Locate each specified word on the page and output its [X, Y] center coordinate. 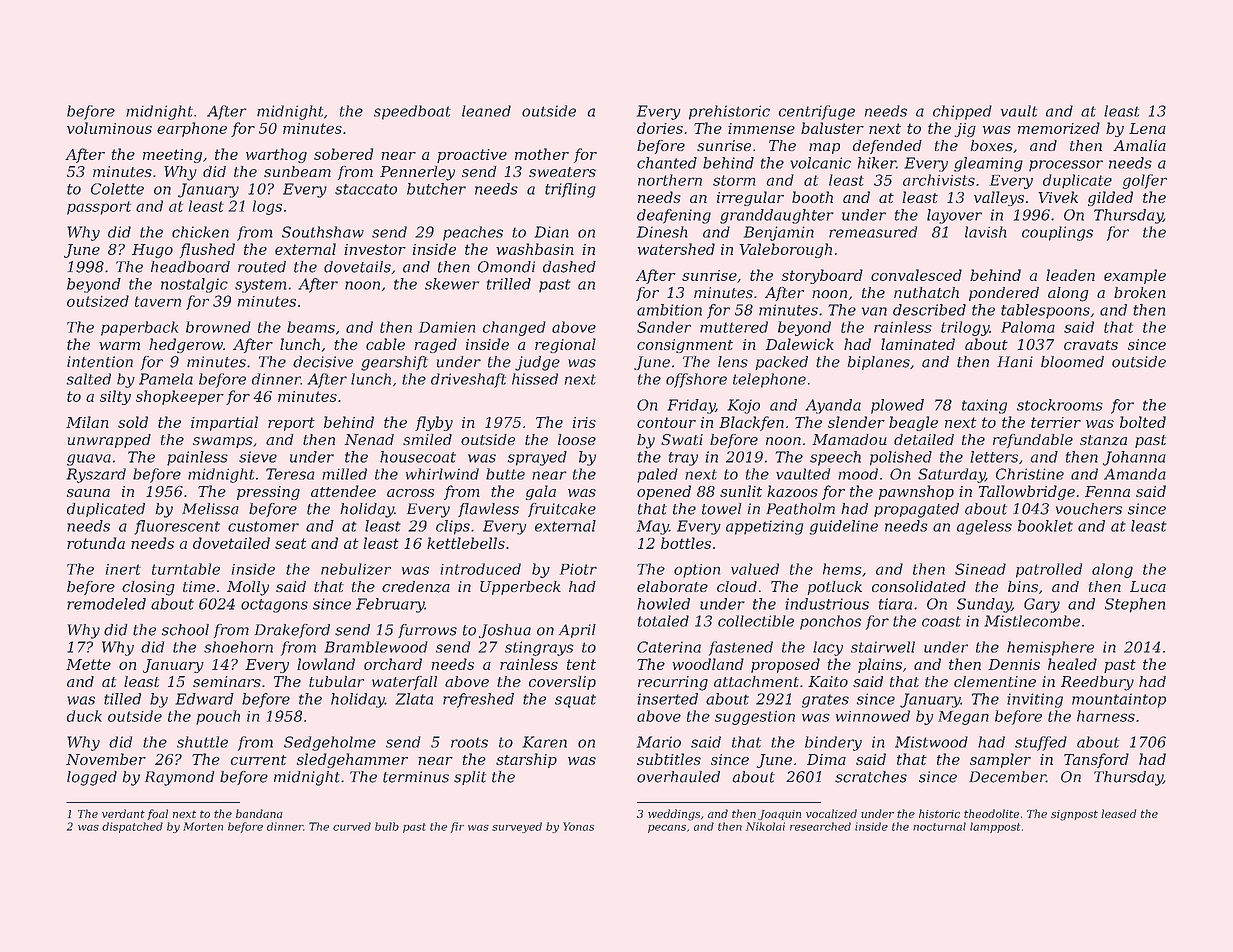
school [185, 630]
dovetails [357, 267]
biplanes [878, 363]
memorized [1059, 128]
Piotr [578, 569]
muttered [734, 327]
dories [660, 128]
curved [352, 826]
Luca [1148, 586]
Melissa [210, 509]
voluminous [109, 128]
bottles [686, 543]
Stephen [1135, 605]
